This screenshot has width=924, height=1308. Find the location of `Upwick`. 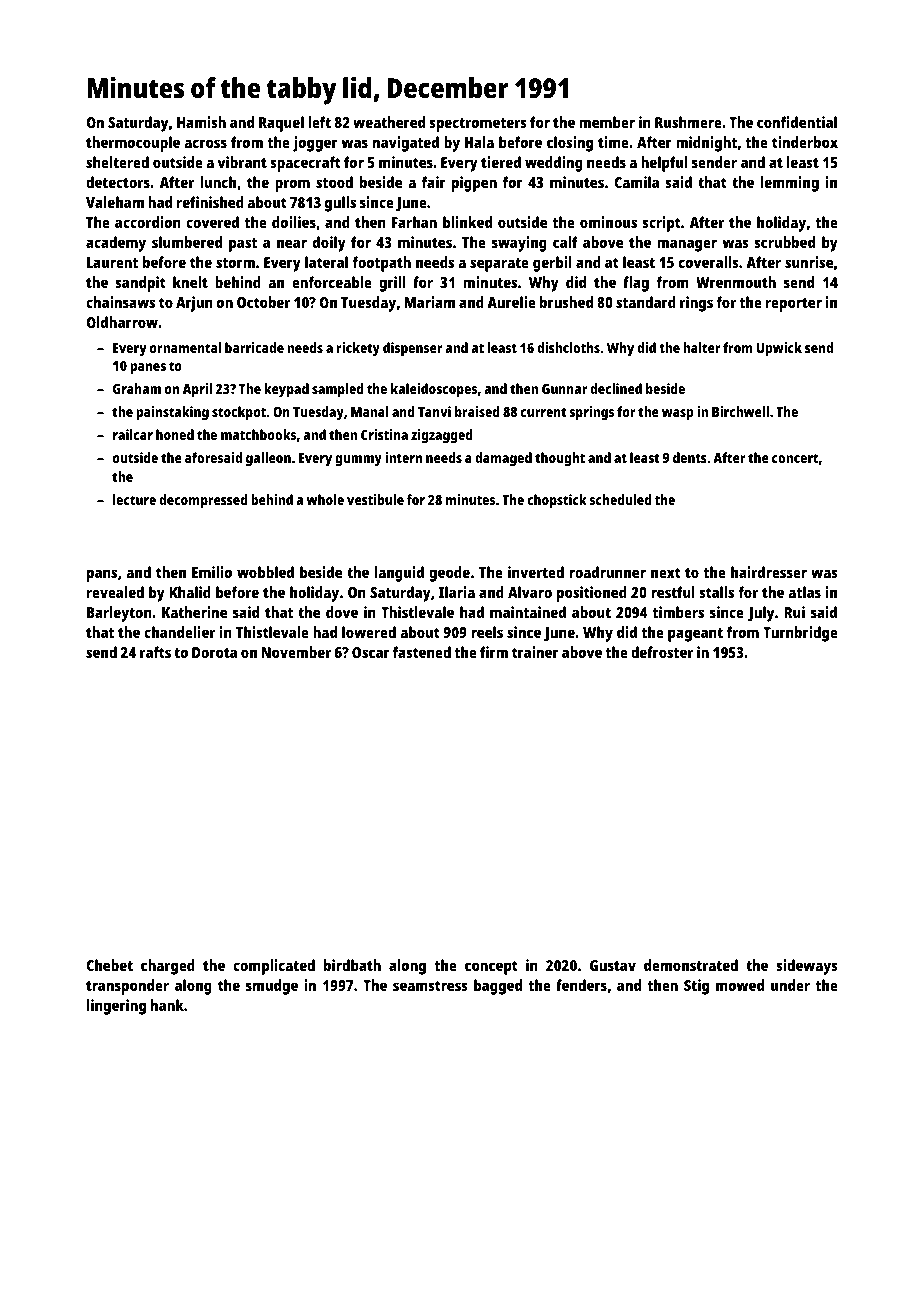

Upwick is located at coordinates (779, 349).
